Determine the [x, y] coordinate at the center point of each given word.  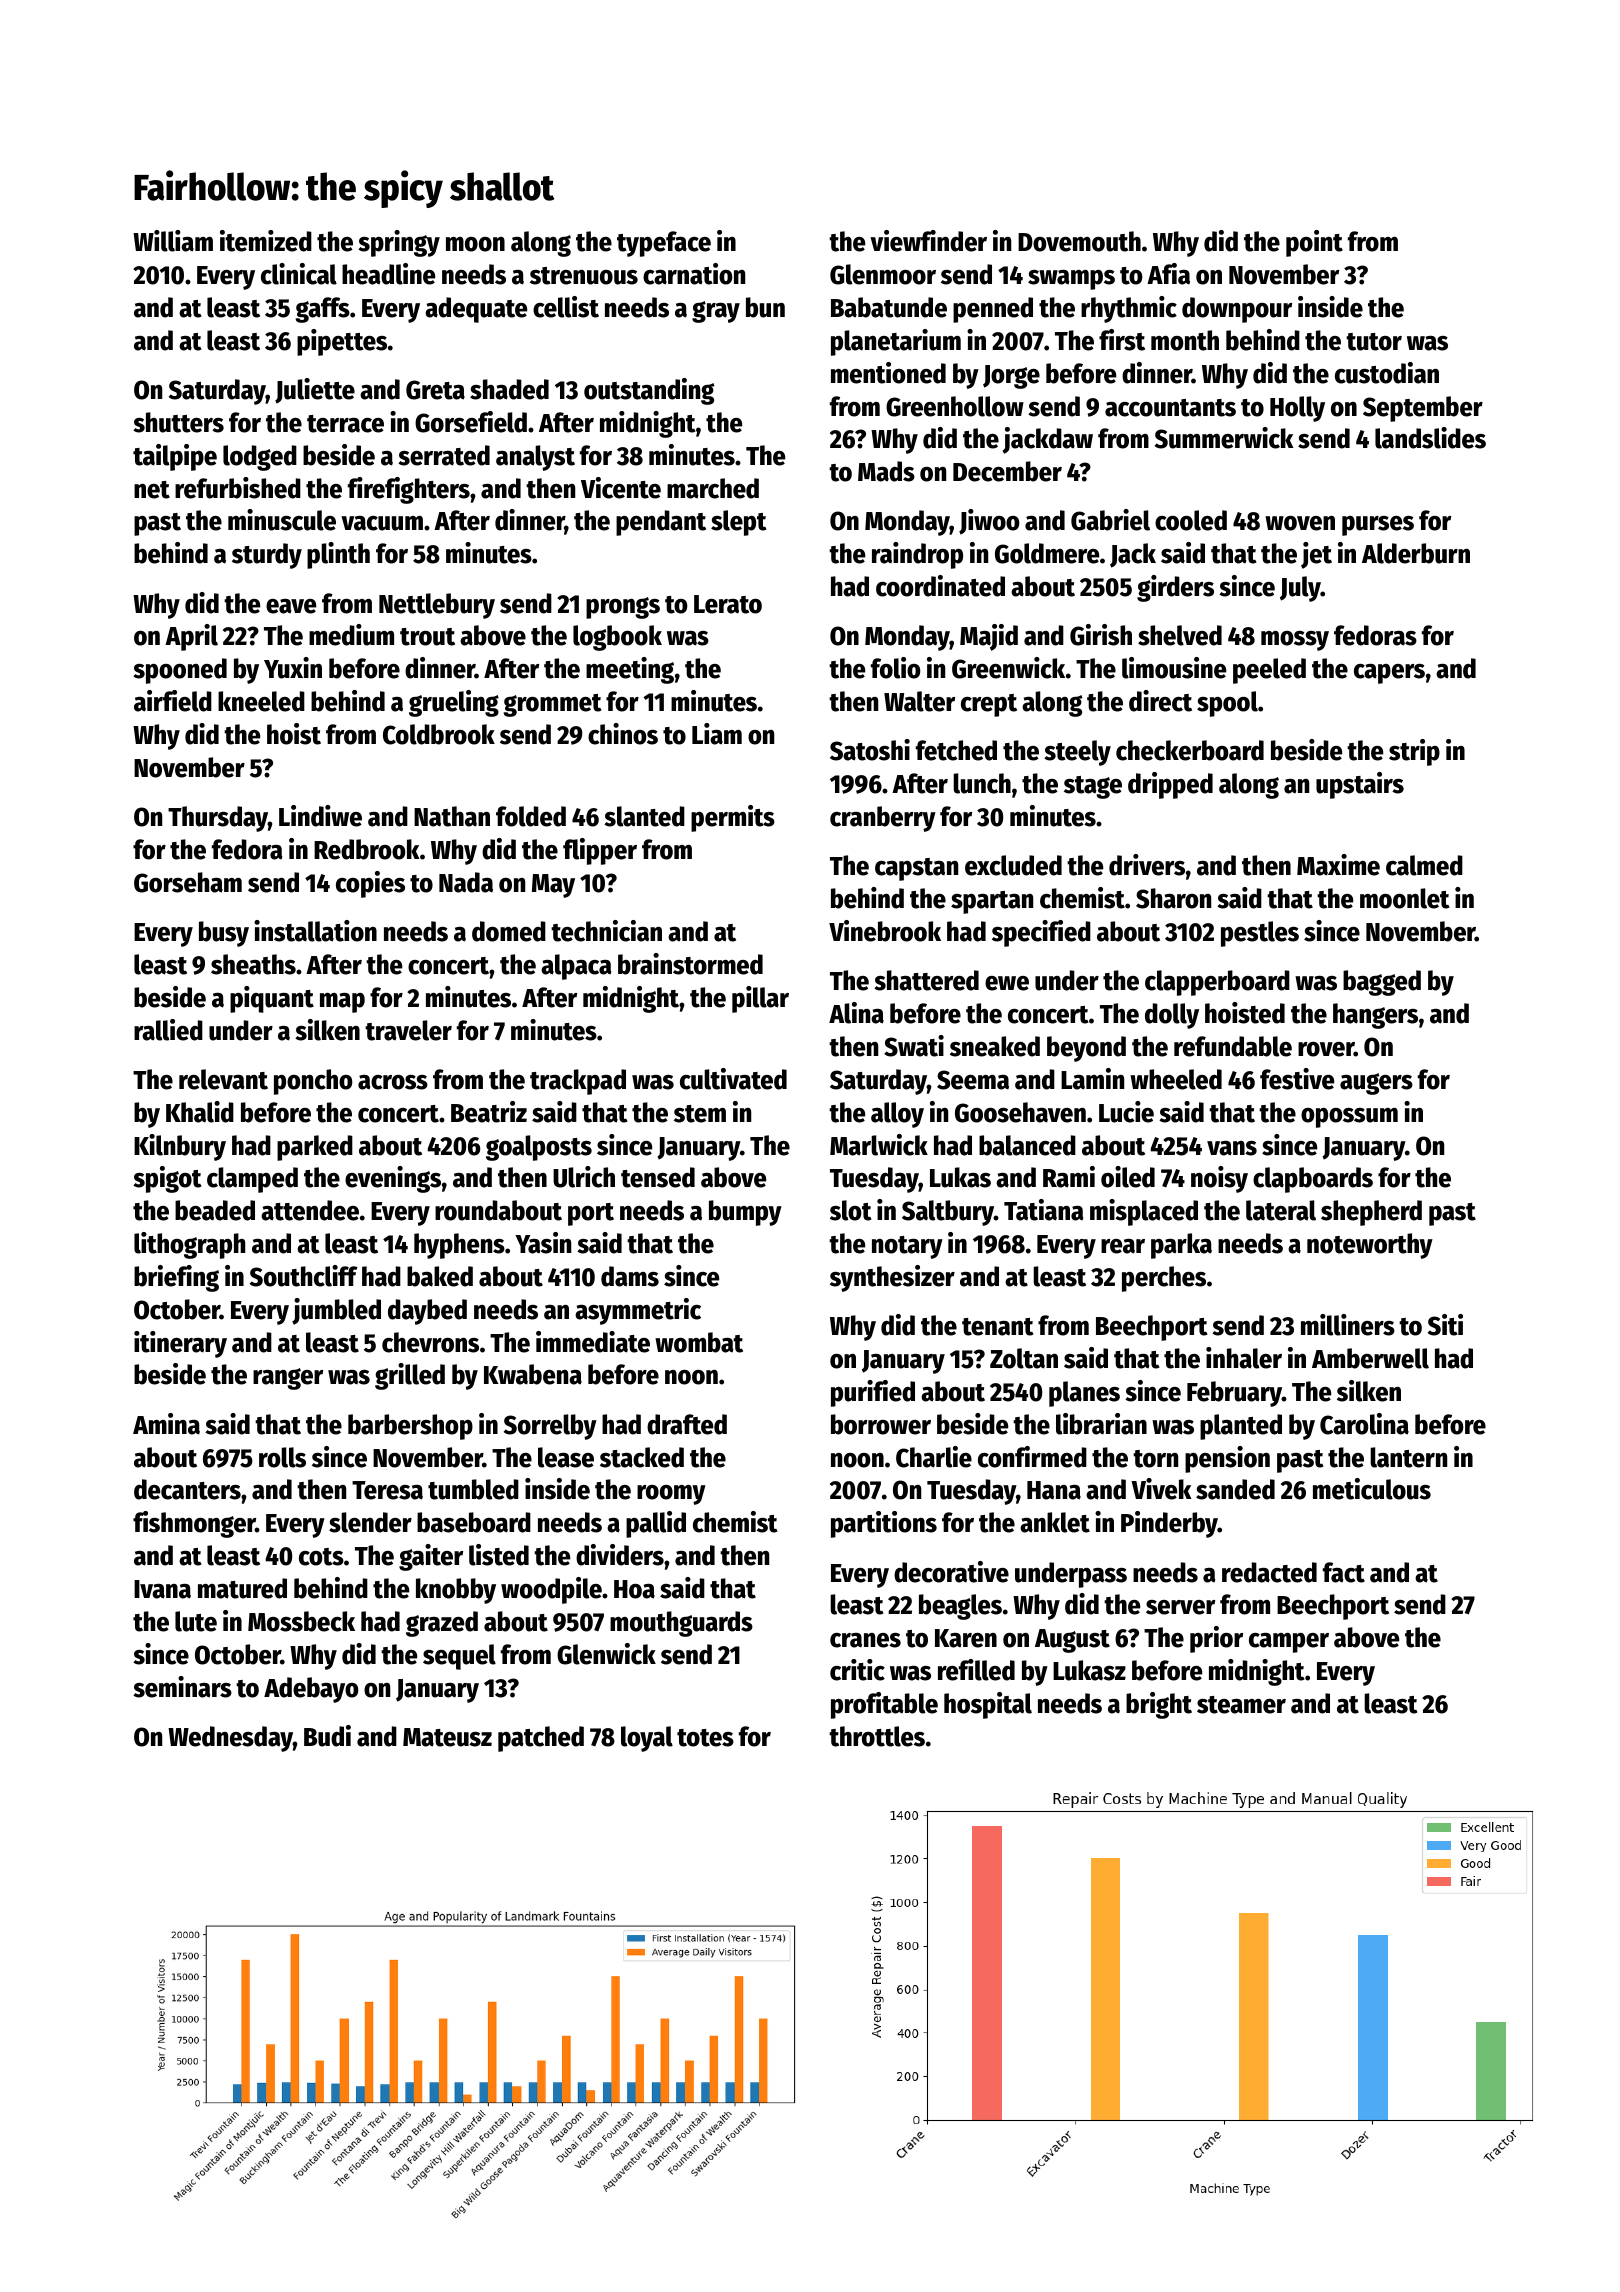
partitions [884, 1524]
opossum [1349, 1118]
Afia [1168, 274]
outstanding [649, 391]
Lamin [1092, 1079]
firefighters [409, 490]
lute [196, 1621]
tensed [658, 1177]
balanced [1027, 1145]
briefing [176, 1278]
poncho [313, 1082]
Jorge [1011, 377]
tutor [1374, 342]
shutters [178, 422]
